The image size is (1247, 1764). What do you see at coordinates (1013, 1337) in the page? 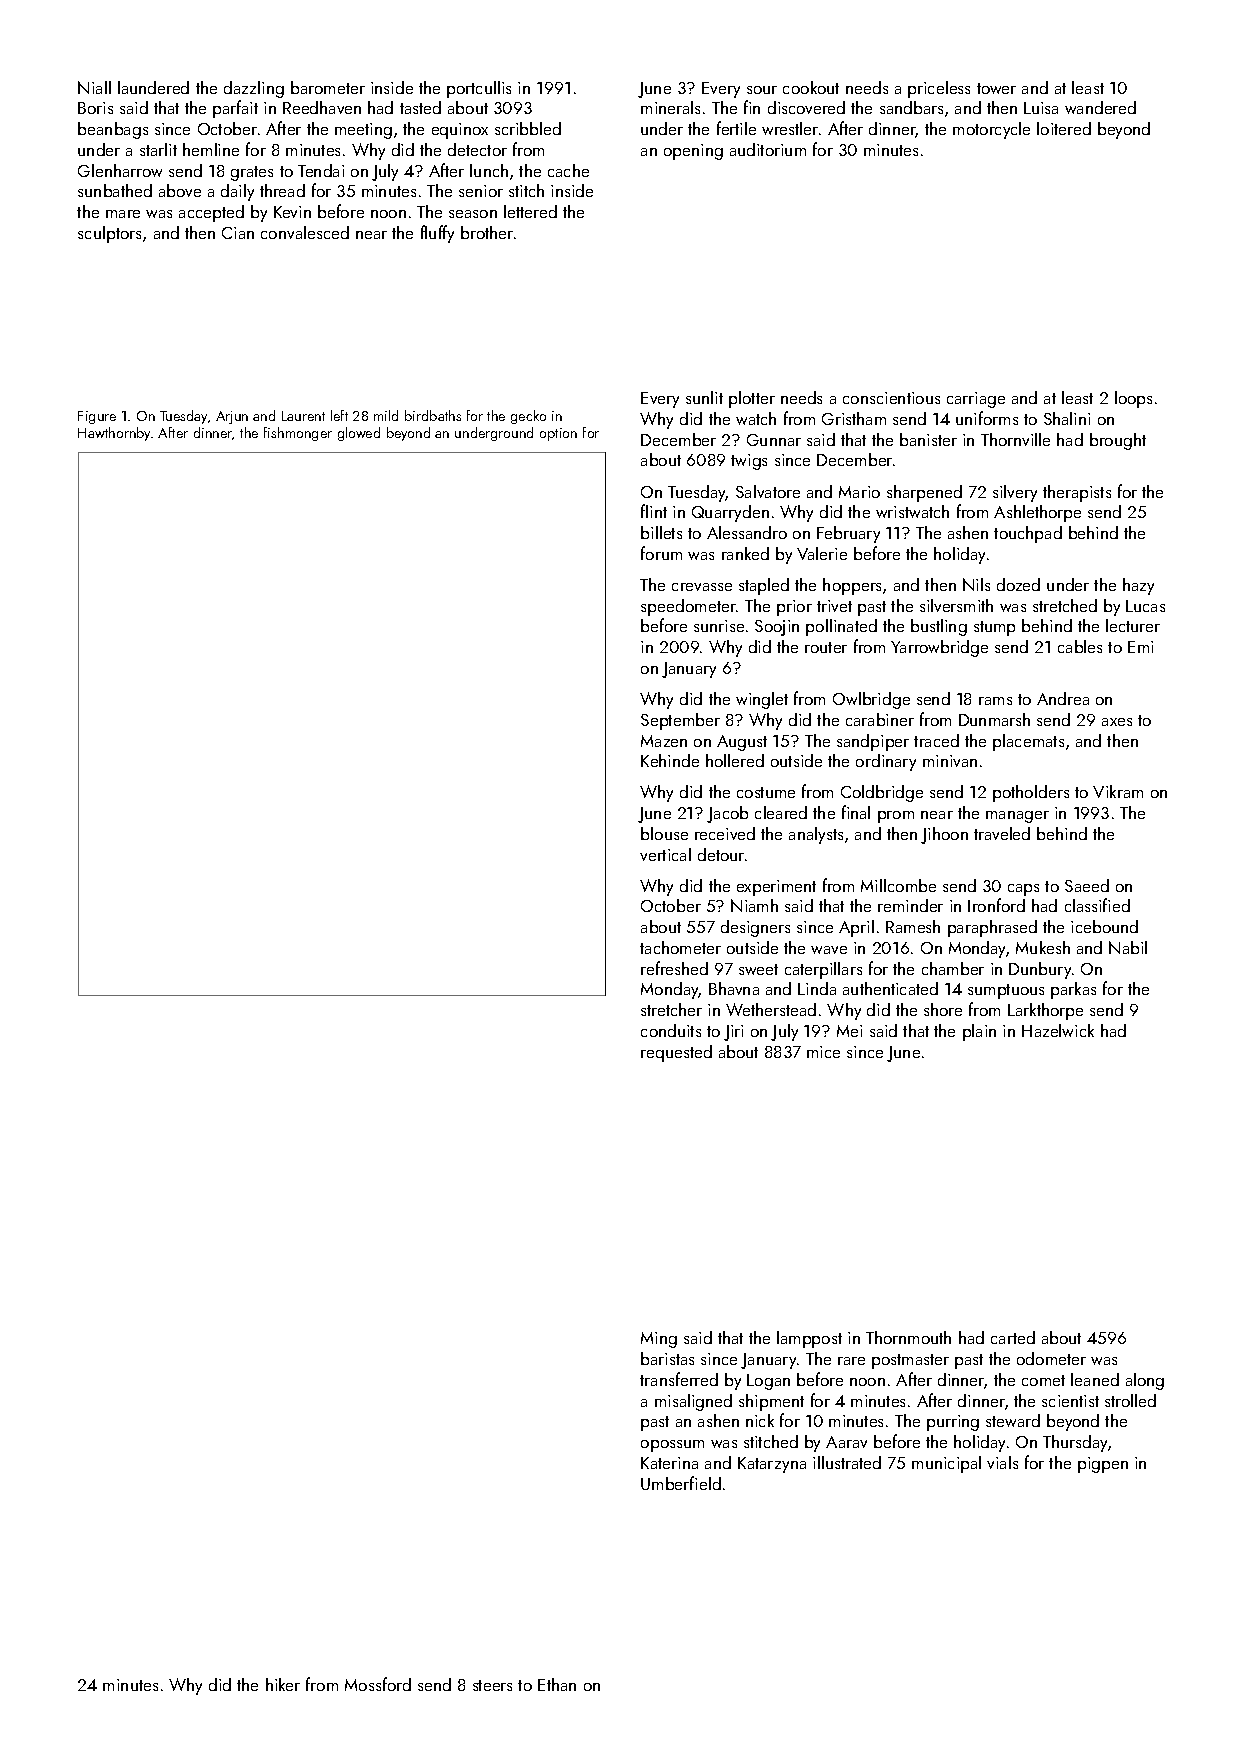
I see `carted` at bounding box center [1013, 1337].
